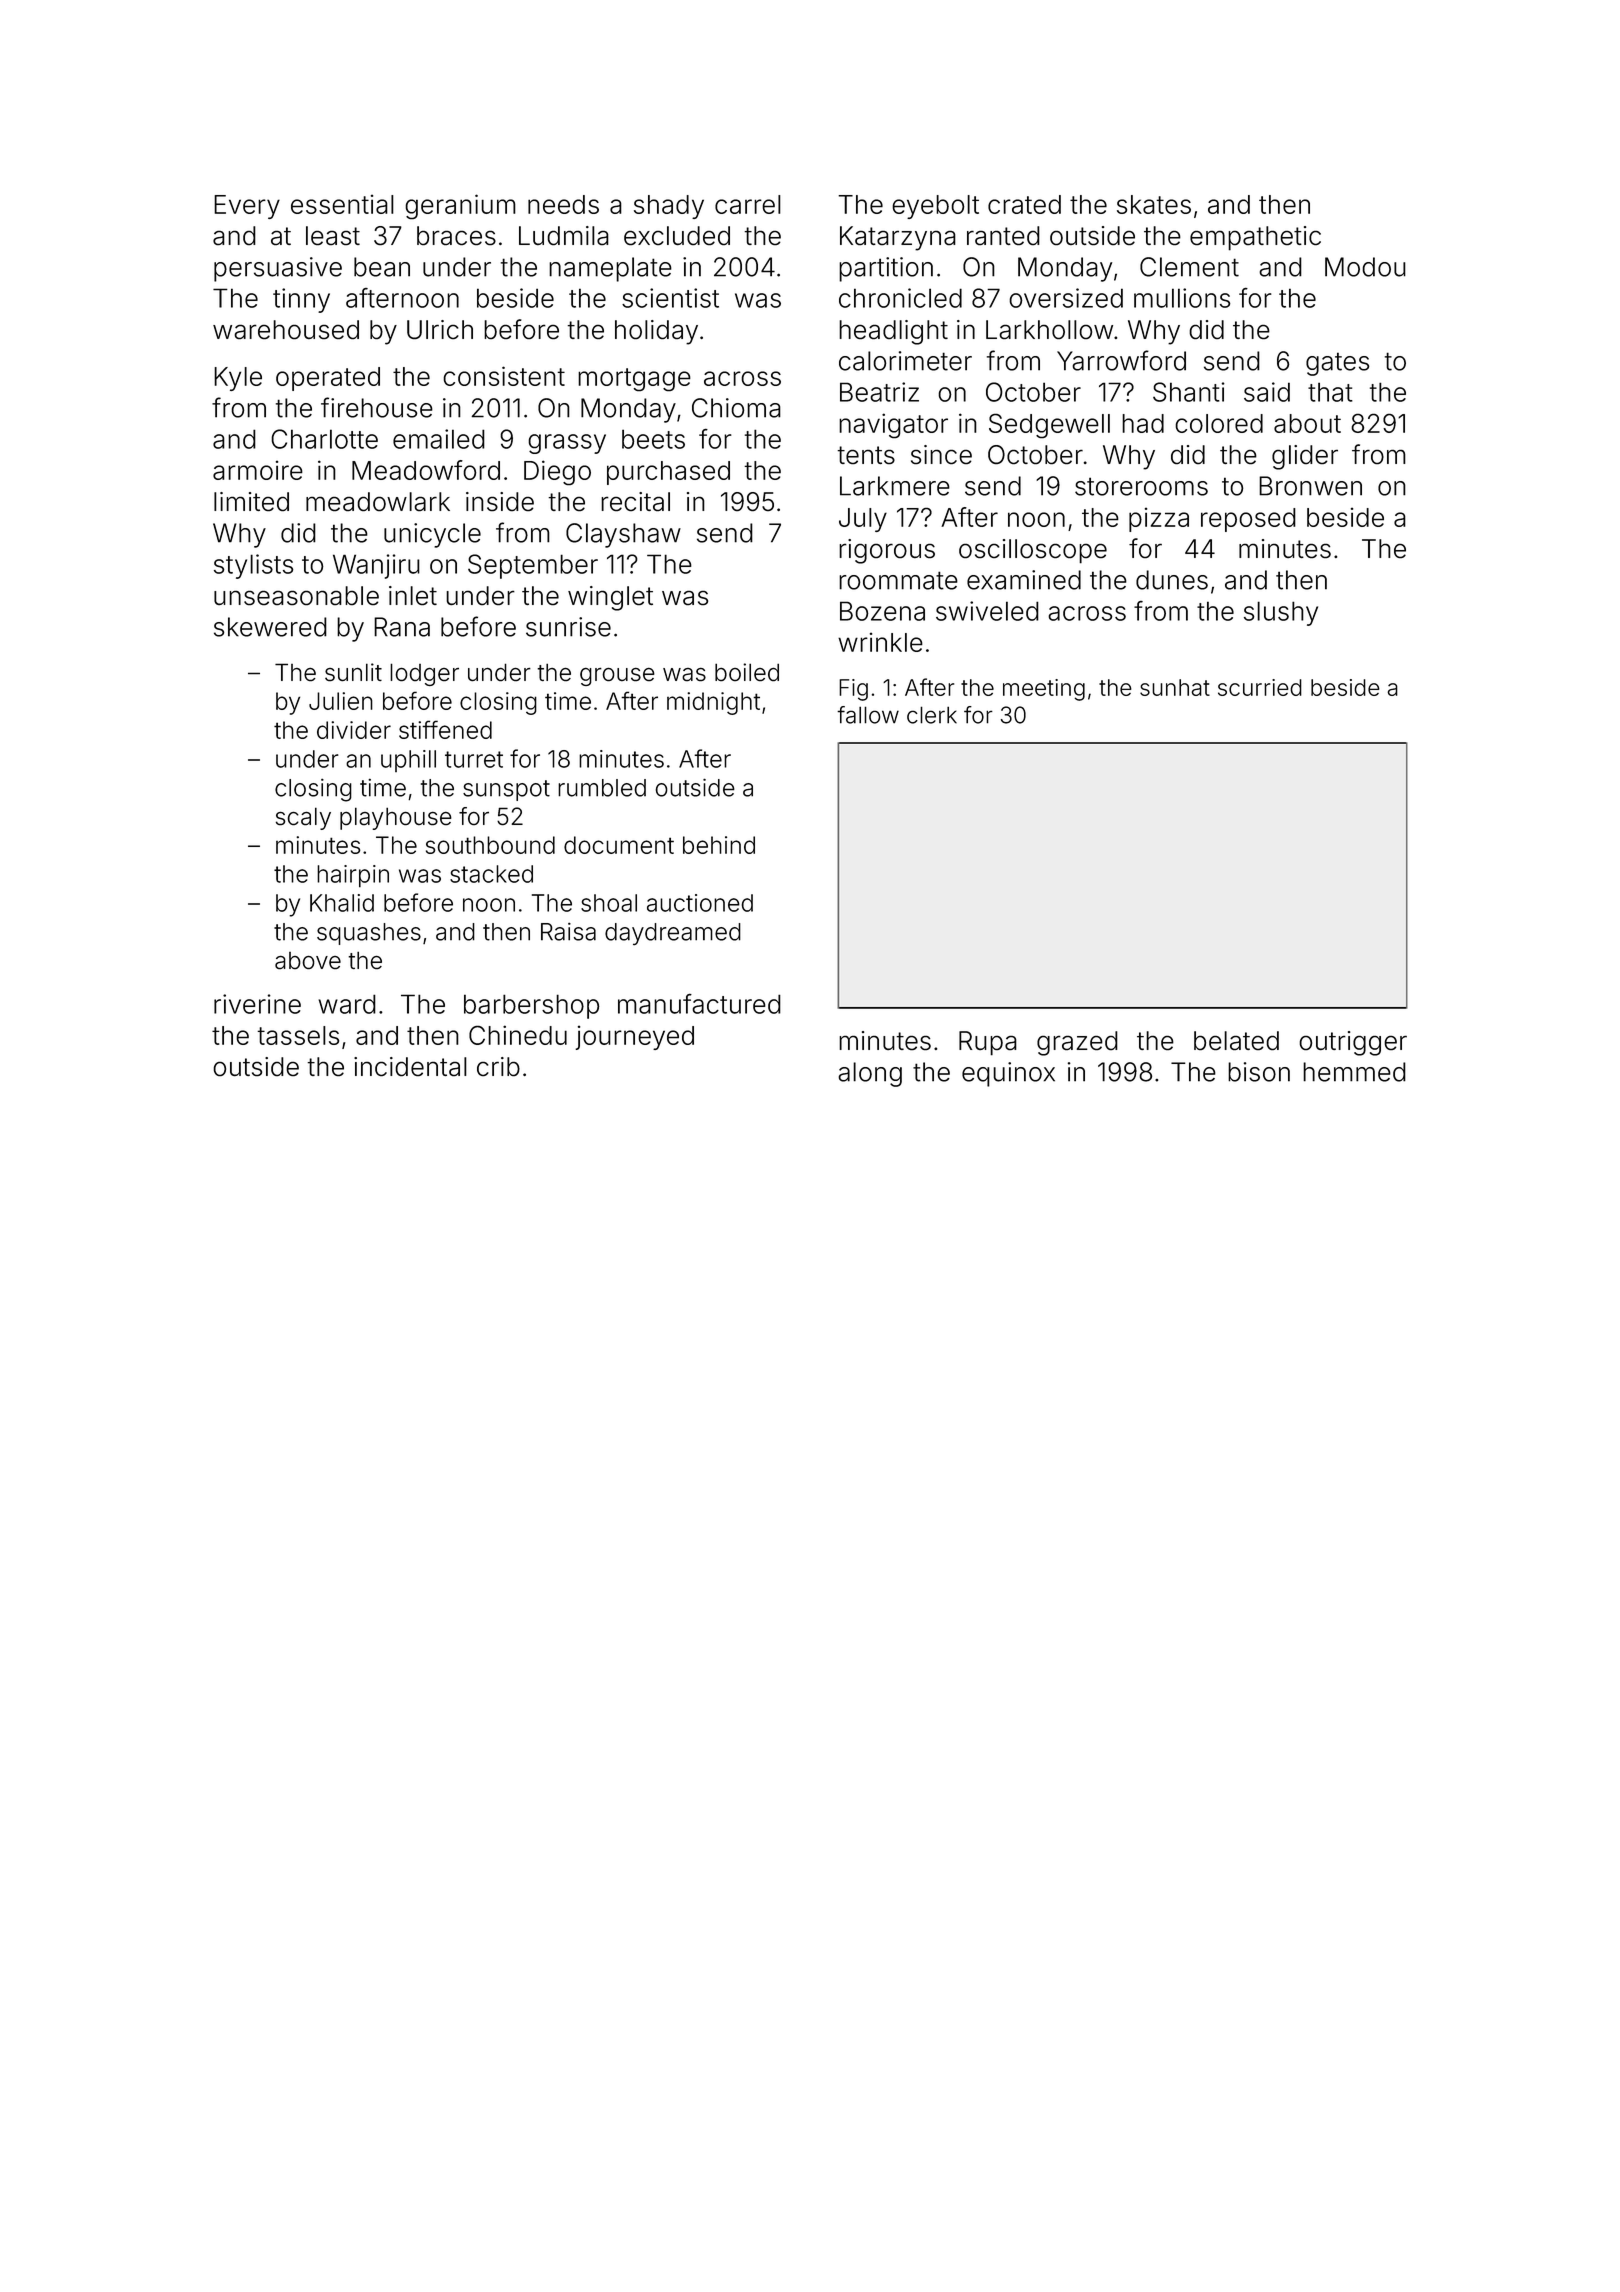 This screenshot has height=2292, width=1620. I want to click on tassels, so click(298, 1035).
